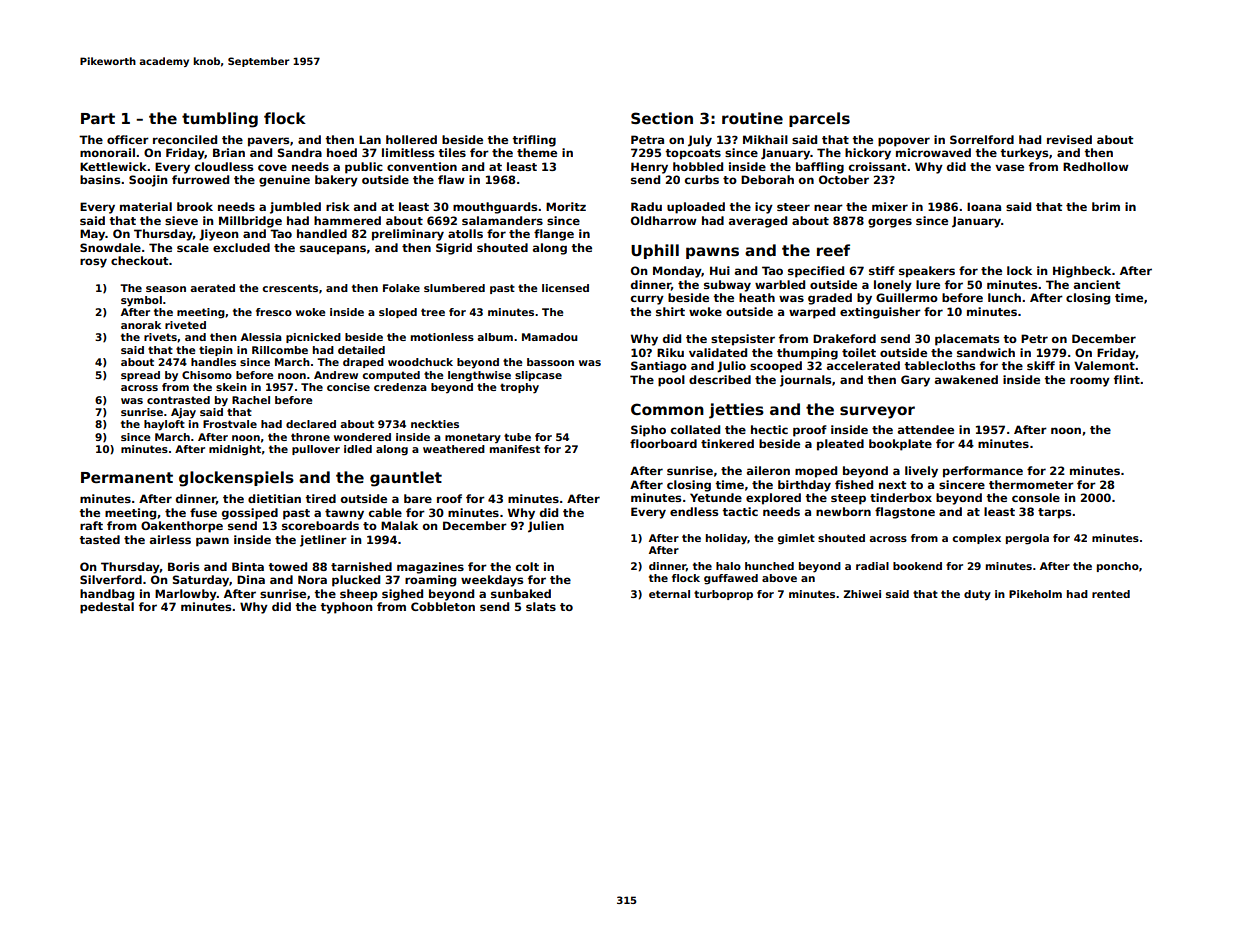 The height and width of the screenshot is (952, 1233). I want to click on trifling, so click(534, 141).
